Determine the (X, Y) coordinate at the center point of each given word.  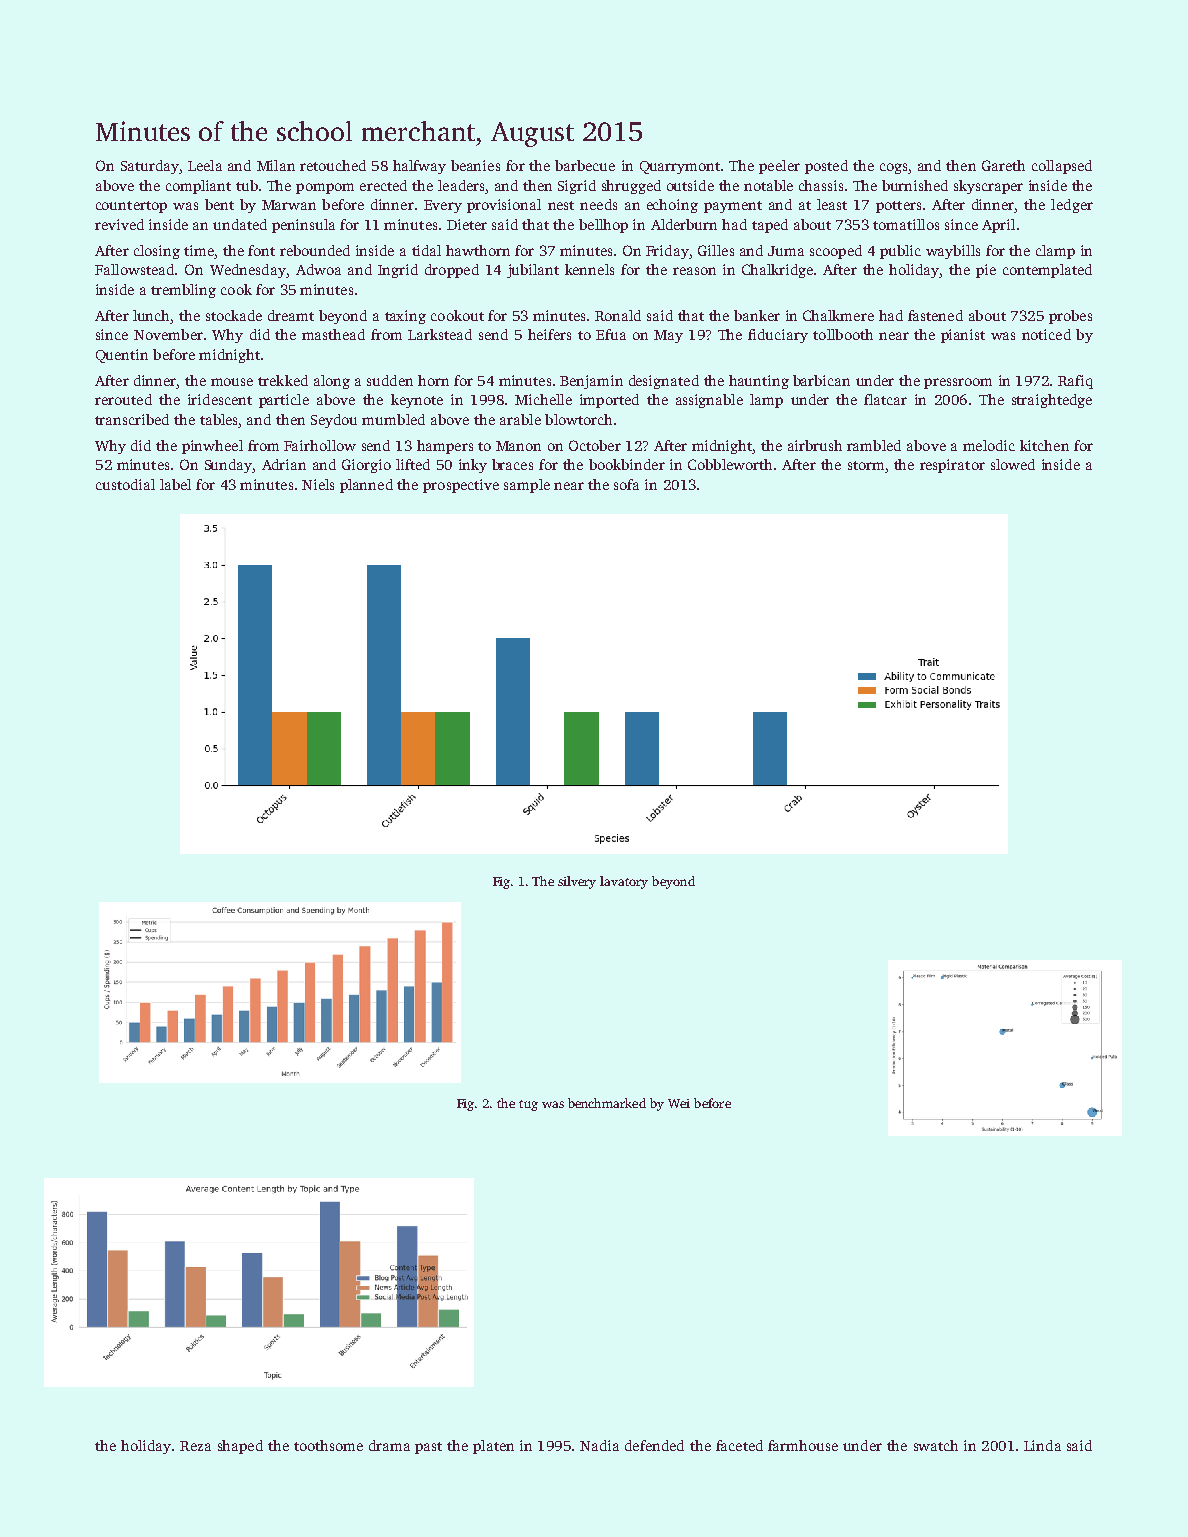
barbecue (585, 165)
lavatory (624, 882)
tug (528, 1105)
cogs (893, 168)
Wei (679, 1103)
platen (493, 1447)
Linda (1042, 1445)
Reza (195, 1446)
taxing (405, 317)
